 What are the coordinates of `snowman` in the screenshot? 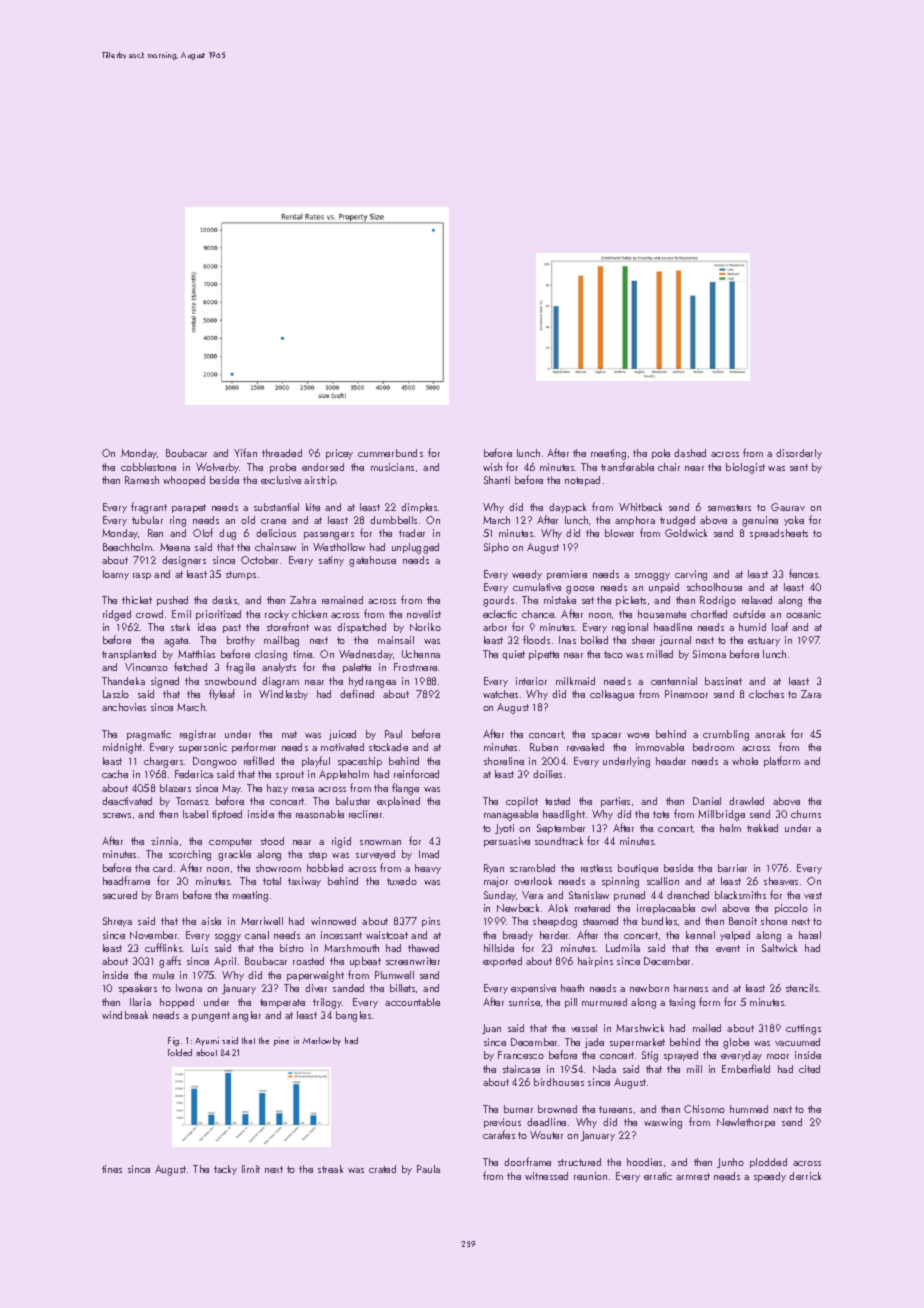 It's located at (380, 842).
